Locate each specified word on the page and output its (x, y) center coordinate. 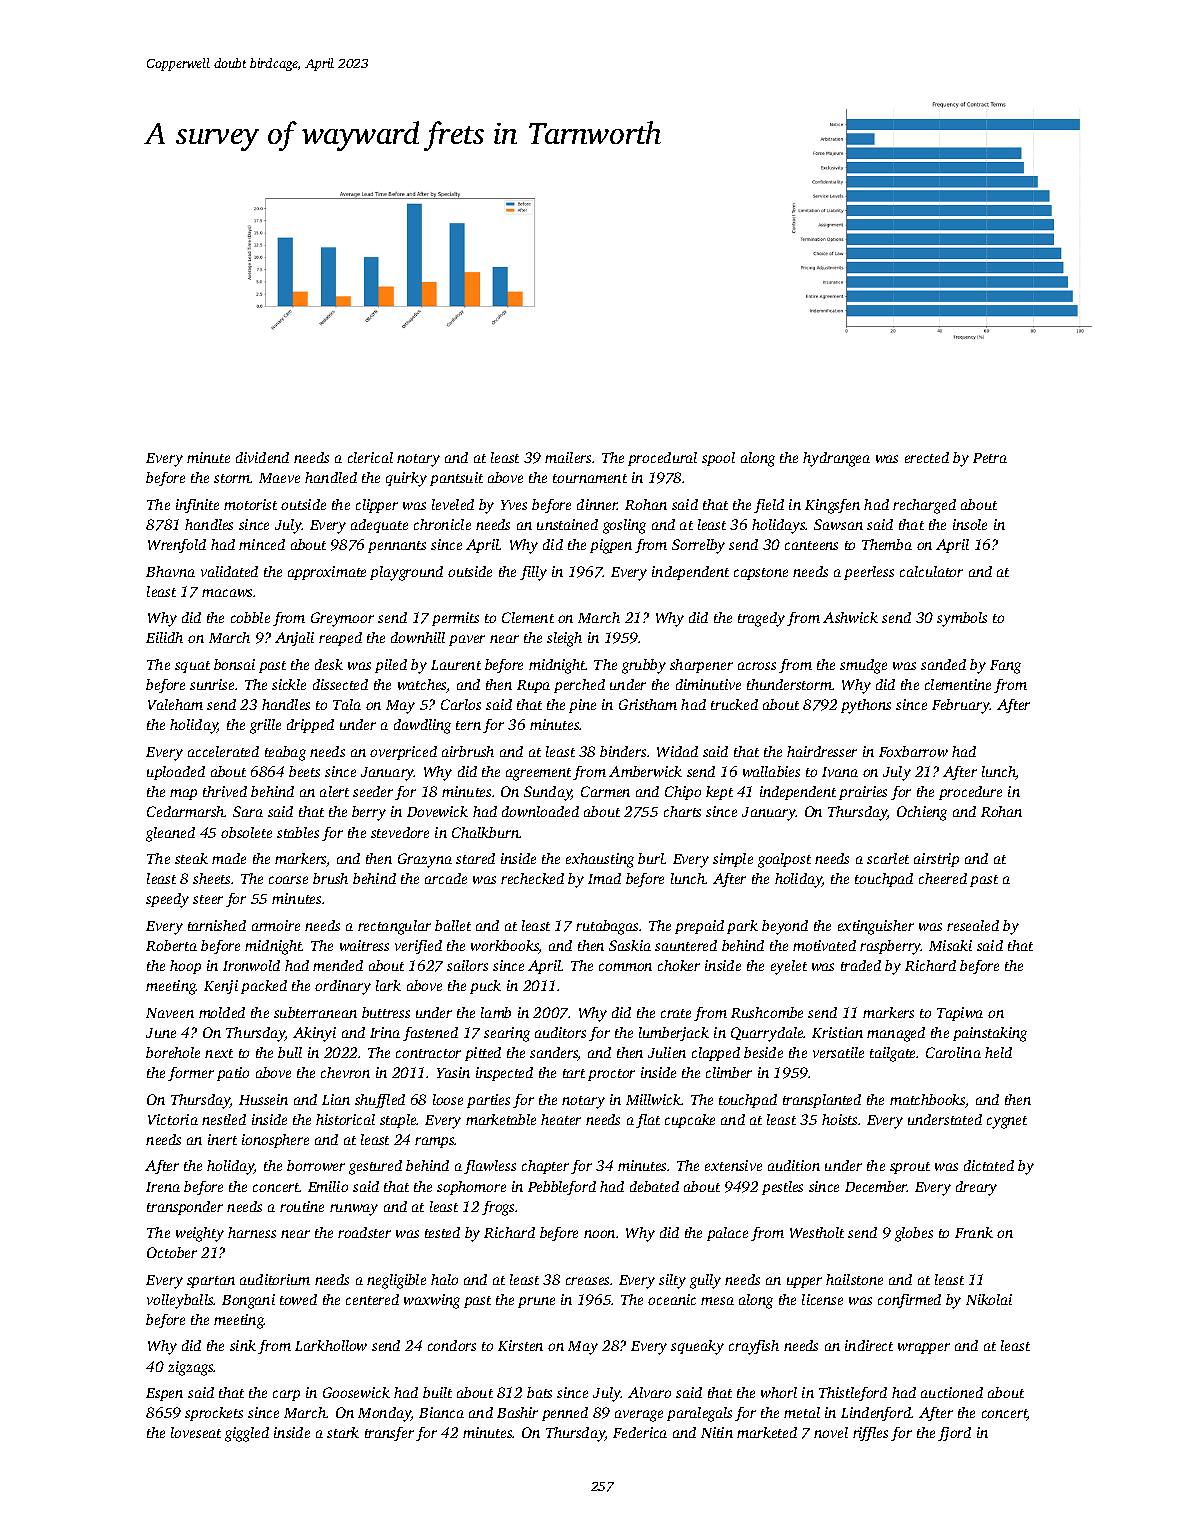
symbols (962, 619)
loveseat (196, 1432)
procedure (970, 793)
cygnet (1007, 1122)
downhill (418, 637)
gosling (624, 526)
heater (561, 1119)
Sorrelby (698, 546)
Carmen (605, 791)
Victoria (173, 1119)
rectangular (394, 927)
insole (970, 524)
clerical (370, 457)
